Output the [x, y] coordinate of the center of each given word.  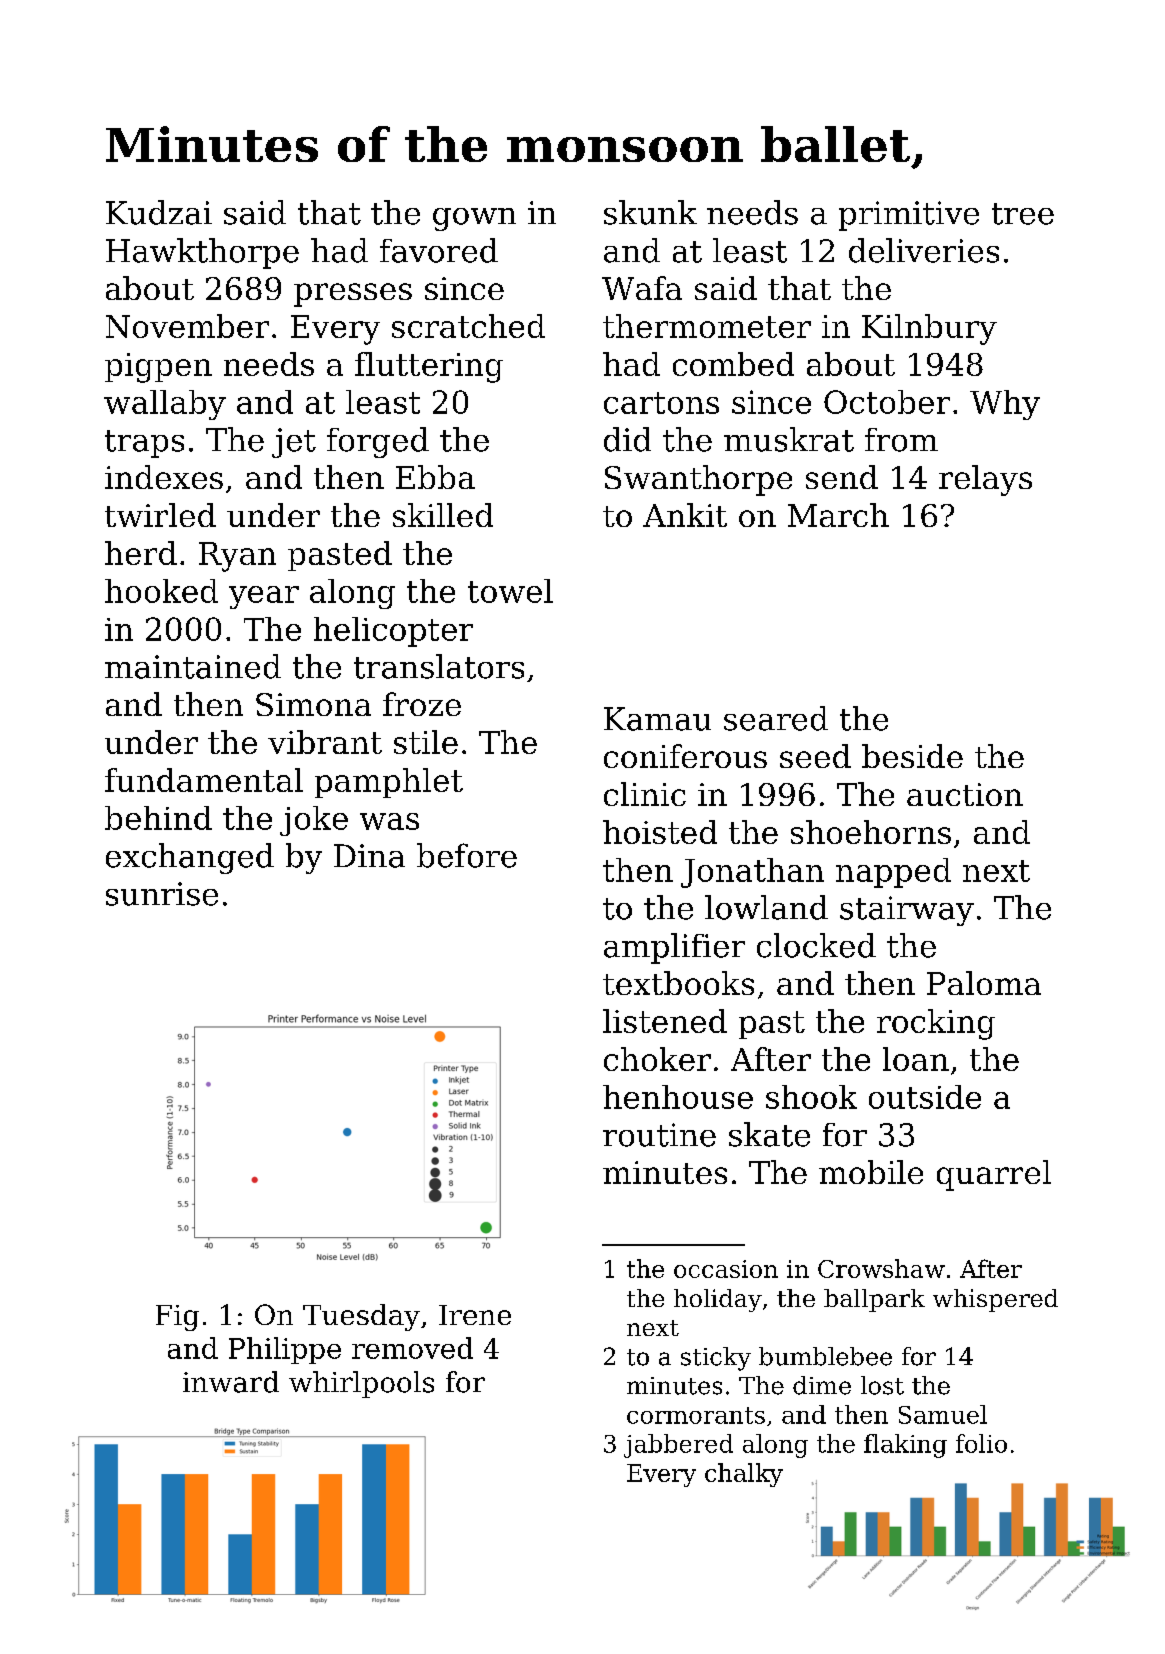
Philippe [285, 1350]
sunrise [162, 894]
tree [1023, 214]
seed [815, 756]
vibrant [325, 742]
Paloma [984, 983]
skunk [650, 212]
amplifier [674, 948]
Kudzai [159, 212]
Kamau [657, 719]
